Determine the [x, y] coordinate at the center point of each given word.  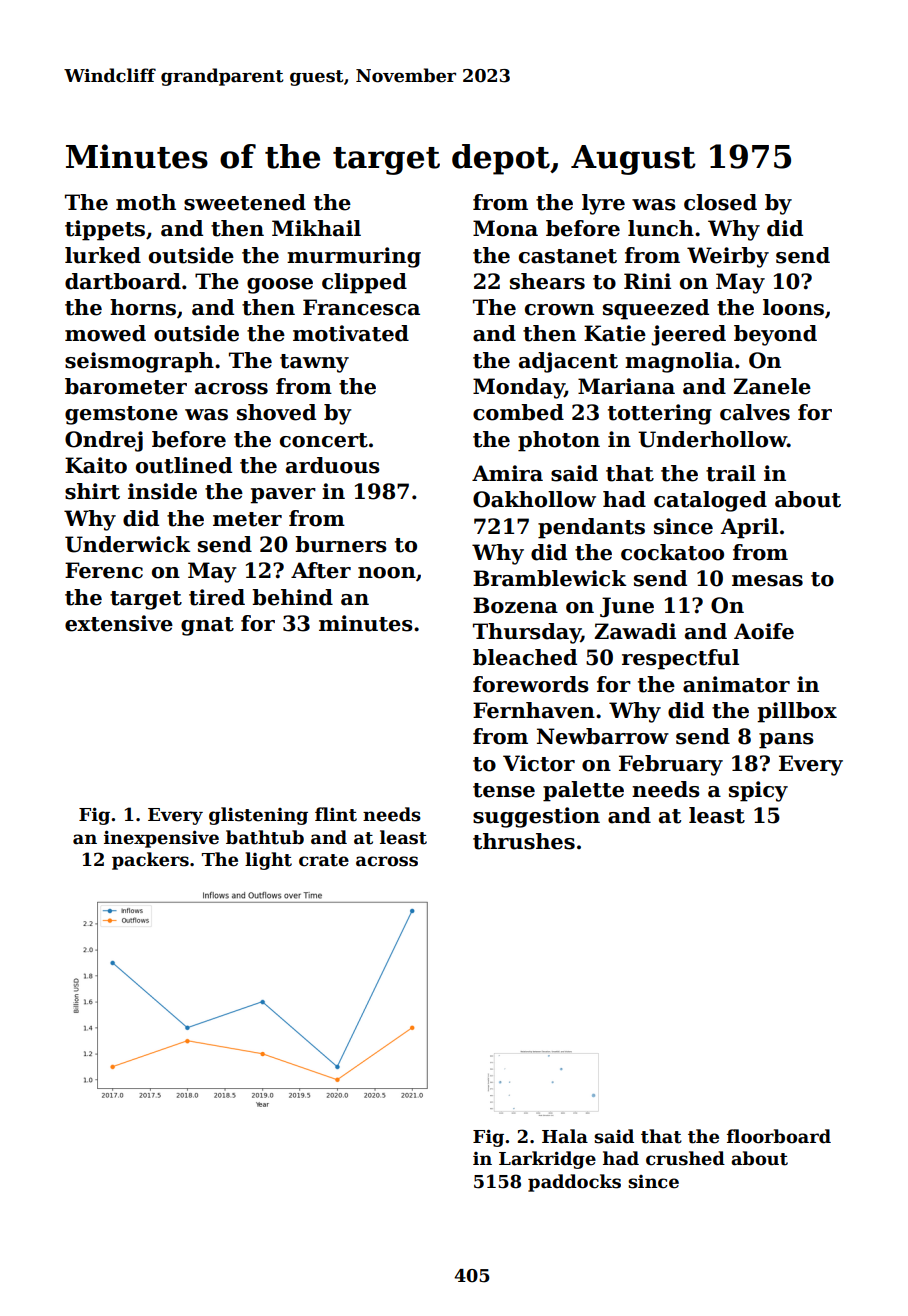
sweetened [245, 202]
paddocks [574, 1183]
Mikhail [316, 228]
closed [720, 202]
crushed [685, 1158]
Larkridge [547, 1160]
